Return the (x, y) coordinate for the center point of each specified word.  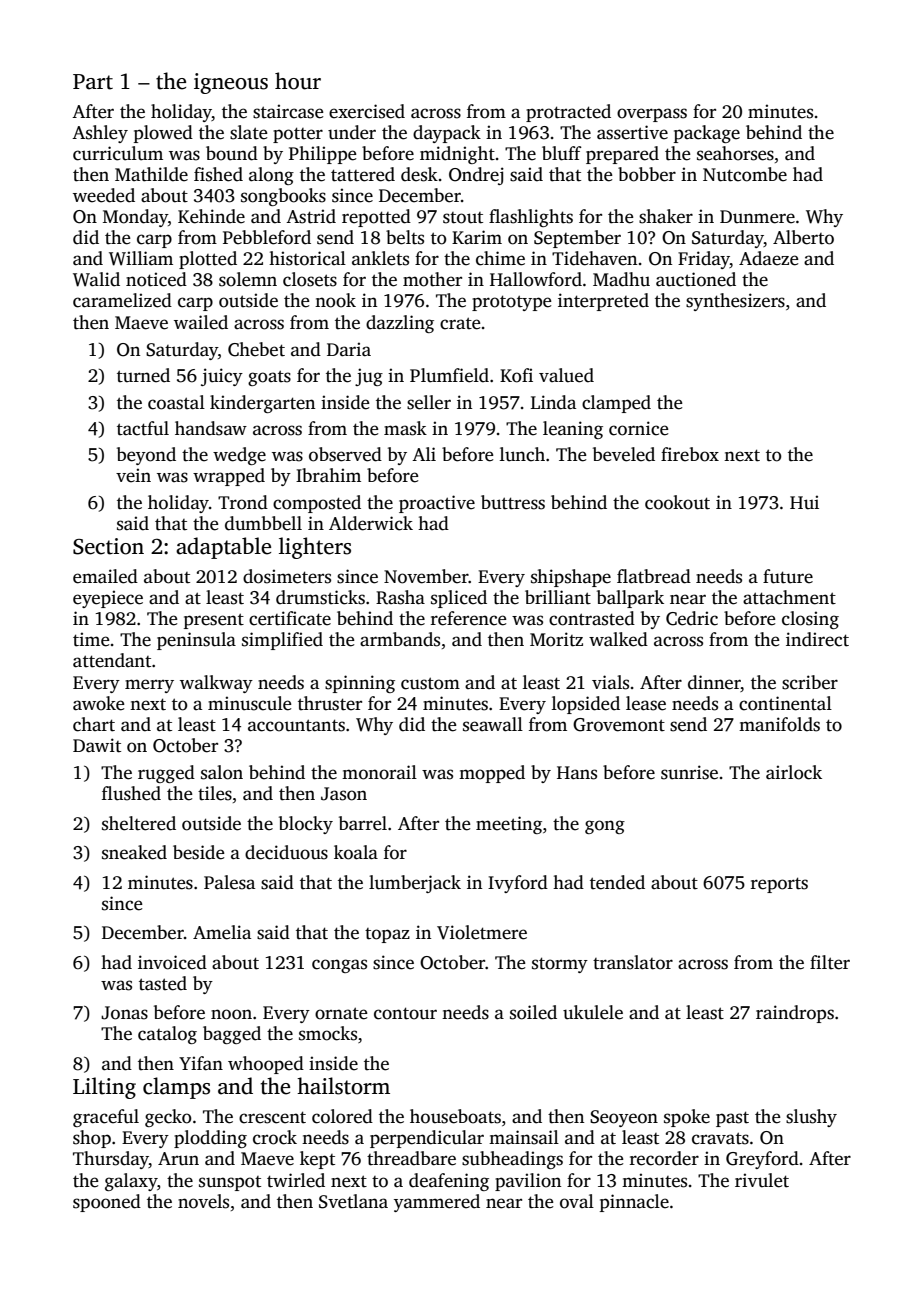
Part (93, 82)
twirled (296, 1180)
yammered (437, 1203)
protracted (568, 113)
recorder (664, 1158)
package (707, 134)
